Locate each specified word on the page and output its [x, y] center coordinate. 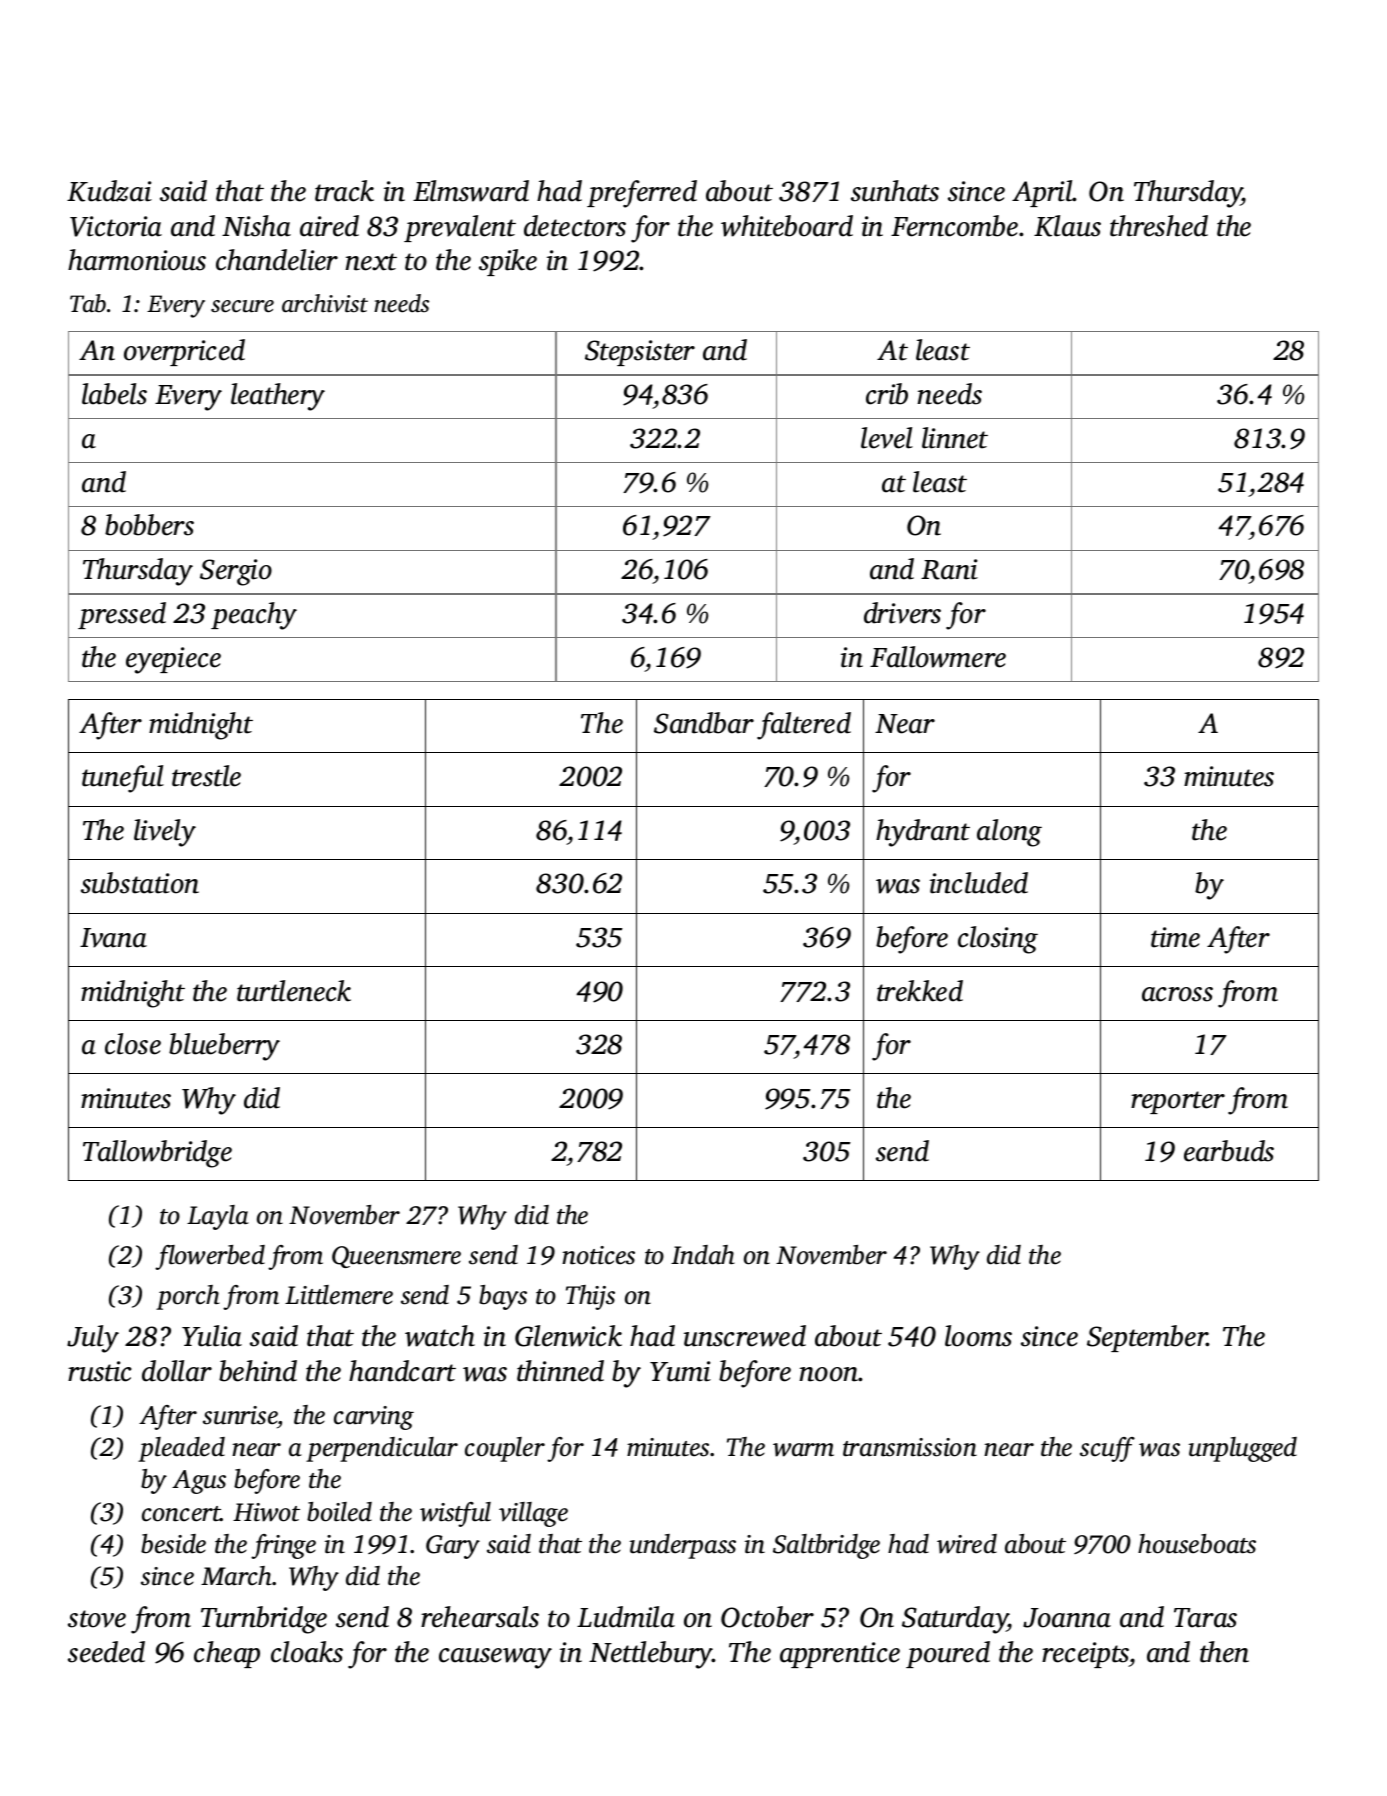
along [1009, 833]
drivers [902, 613]
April [1042, 193]
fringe [283, 1546]
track [344, 191]
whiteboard [787, 226]
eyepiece [173, 660]
